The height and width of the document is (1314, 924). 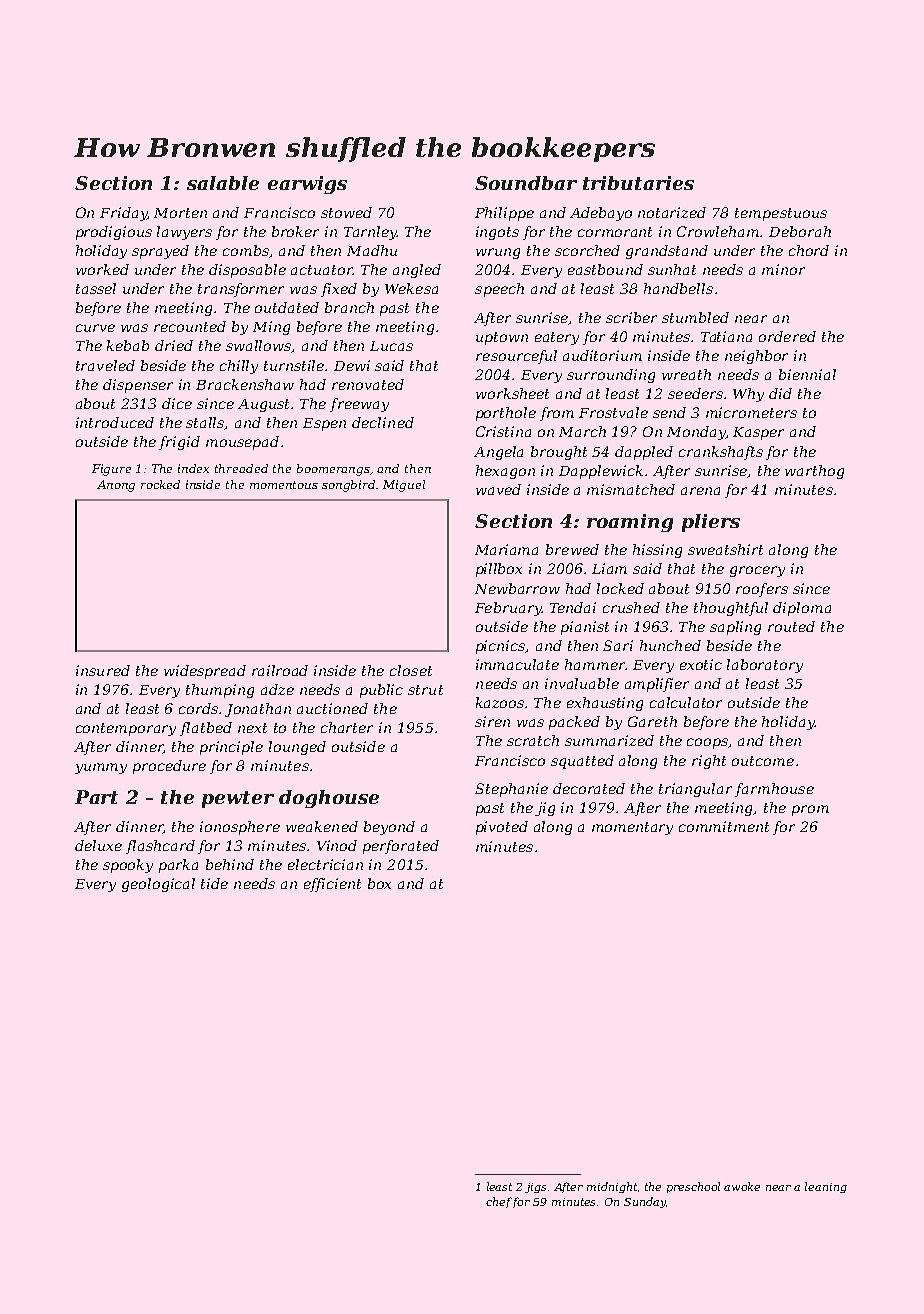 I want to click on chord, so click(x=809, y=250).
